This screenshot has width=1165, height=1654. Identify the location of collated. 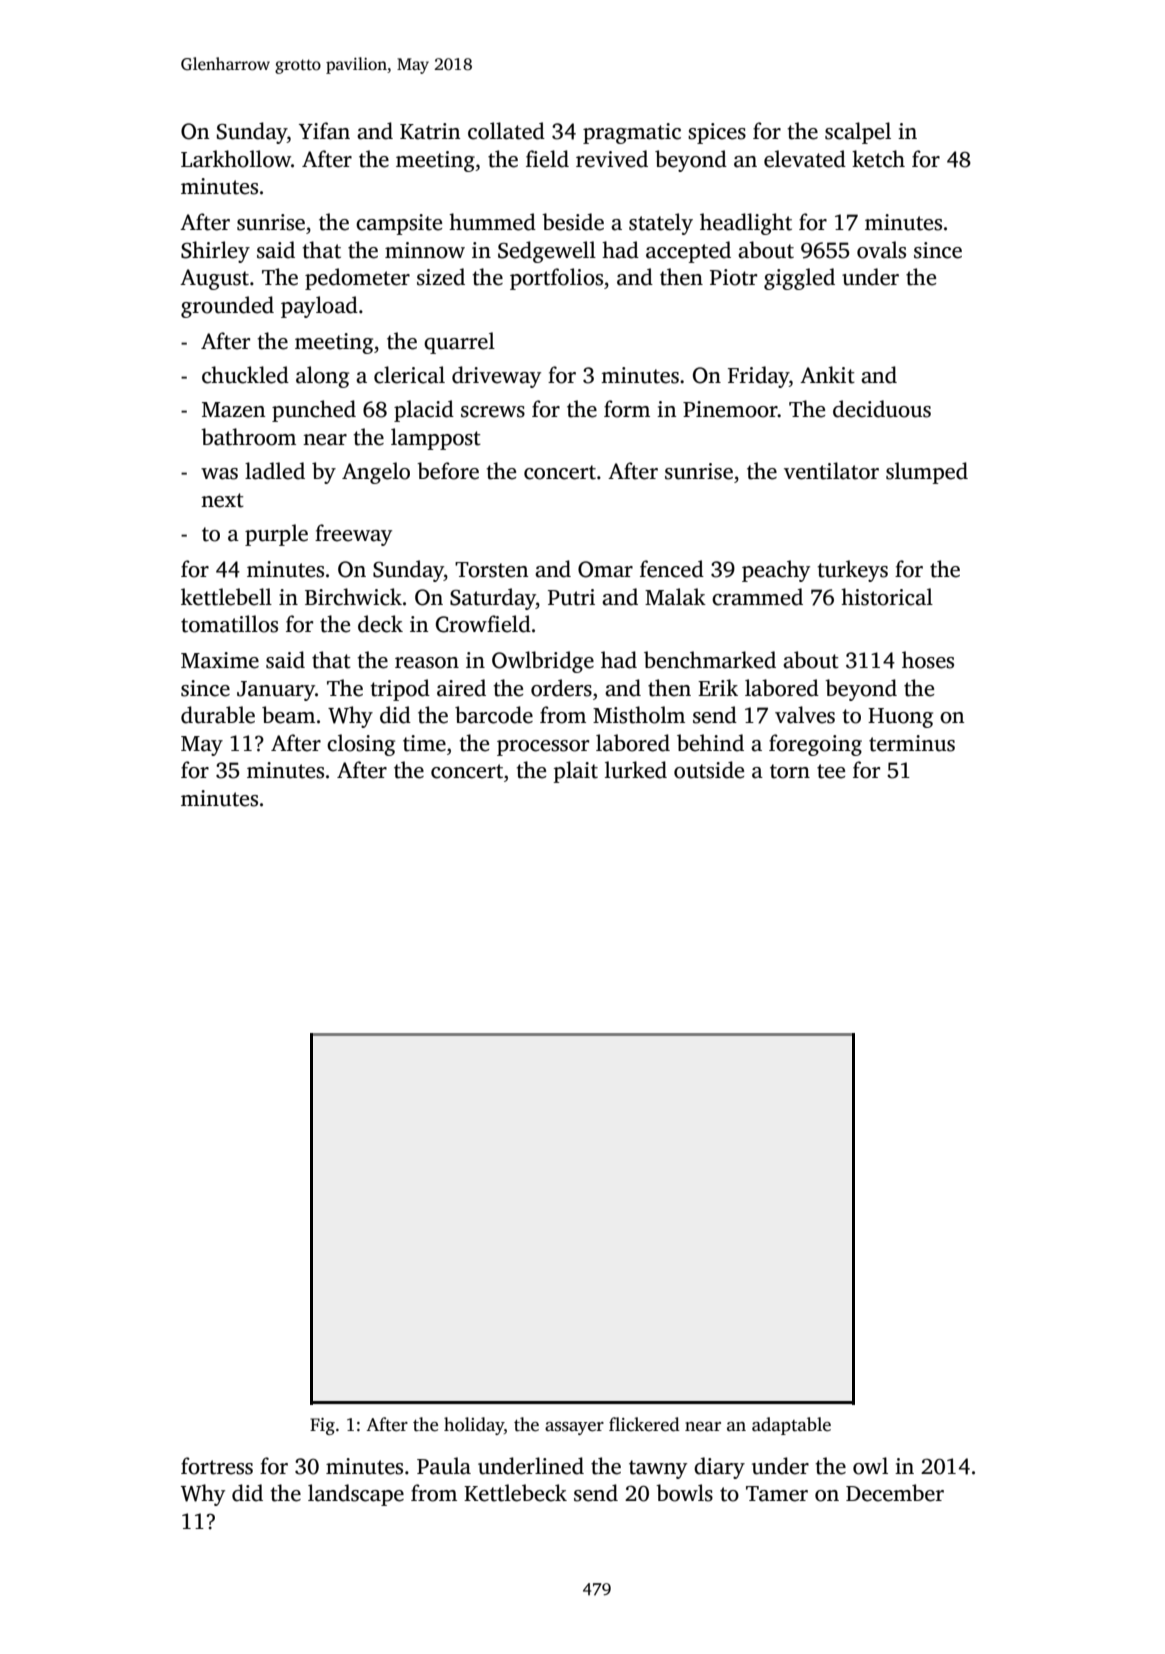
(506, 131).
